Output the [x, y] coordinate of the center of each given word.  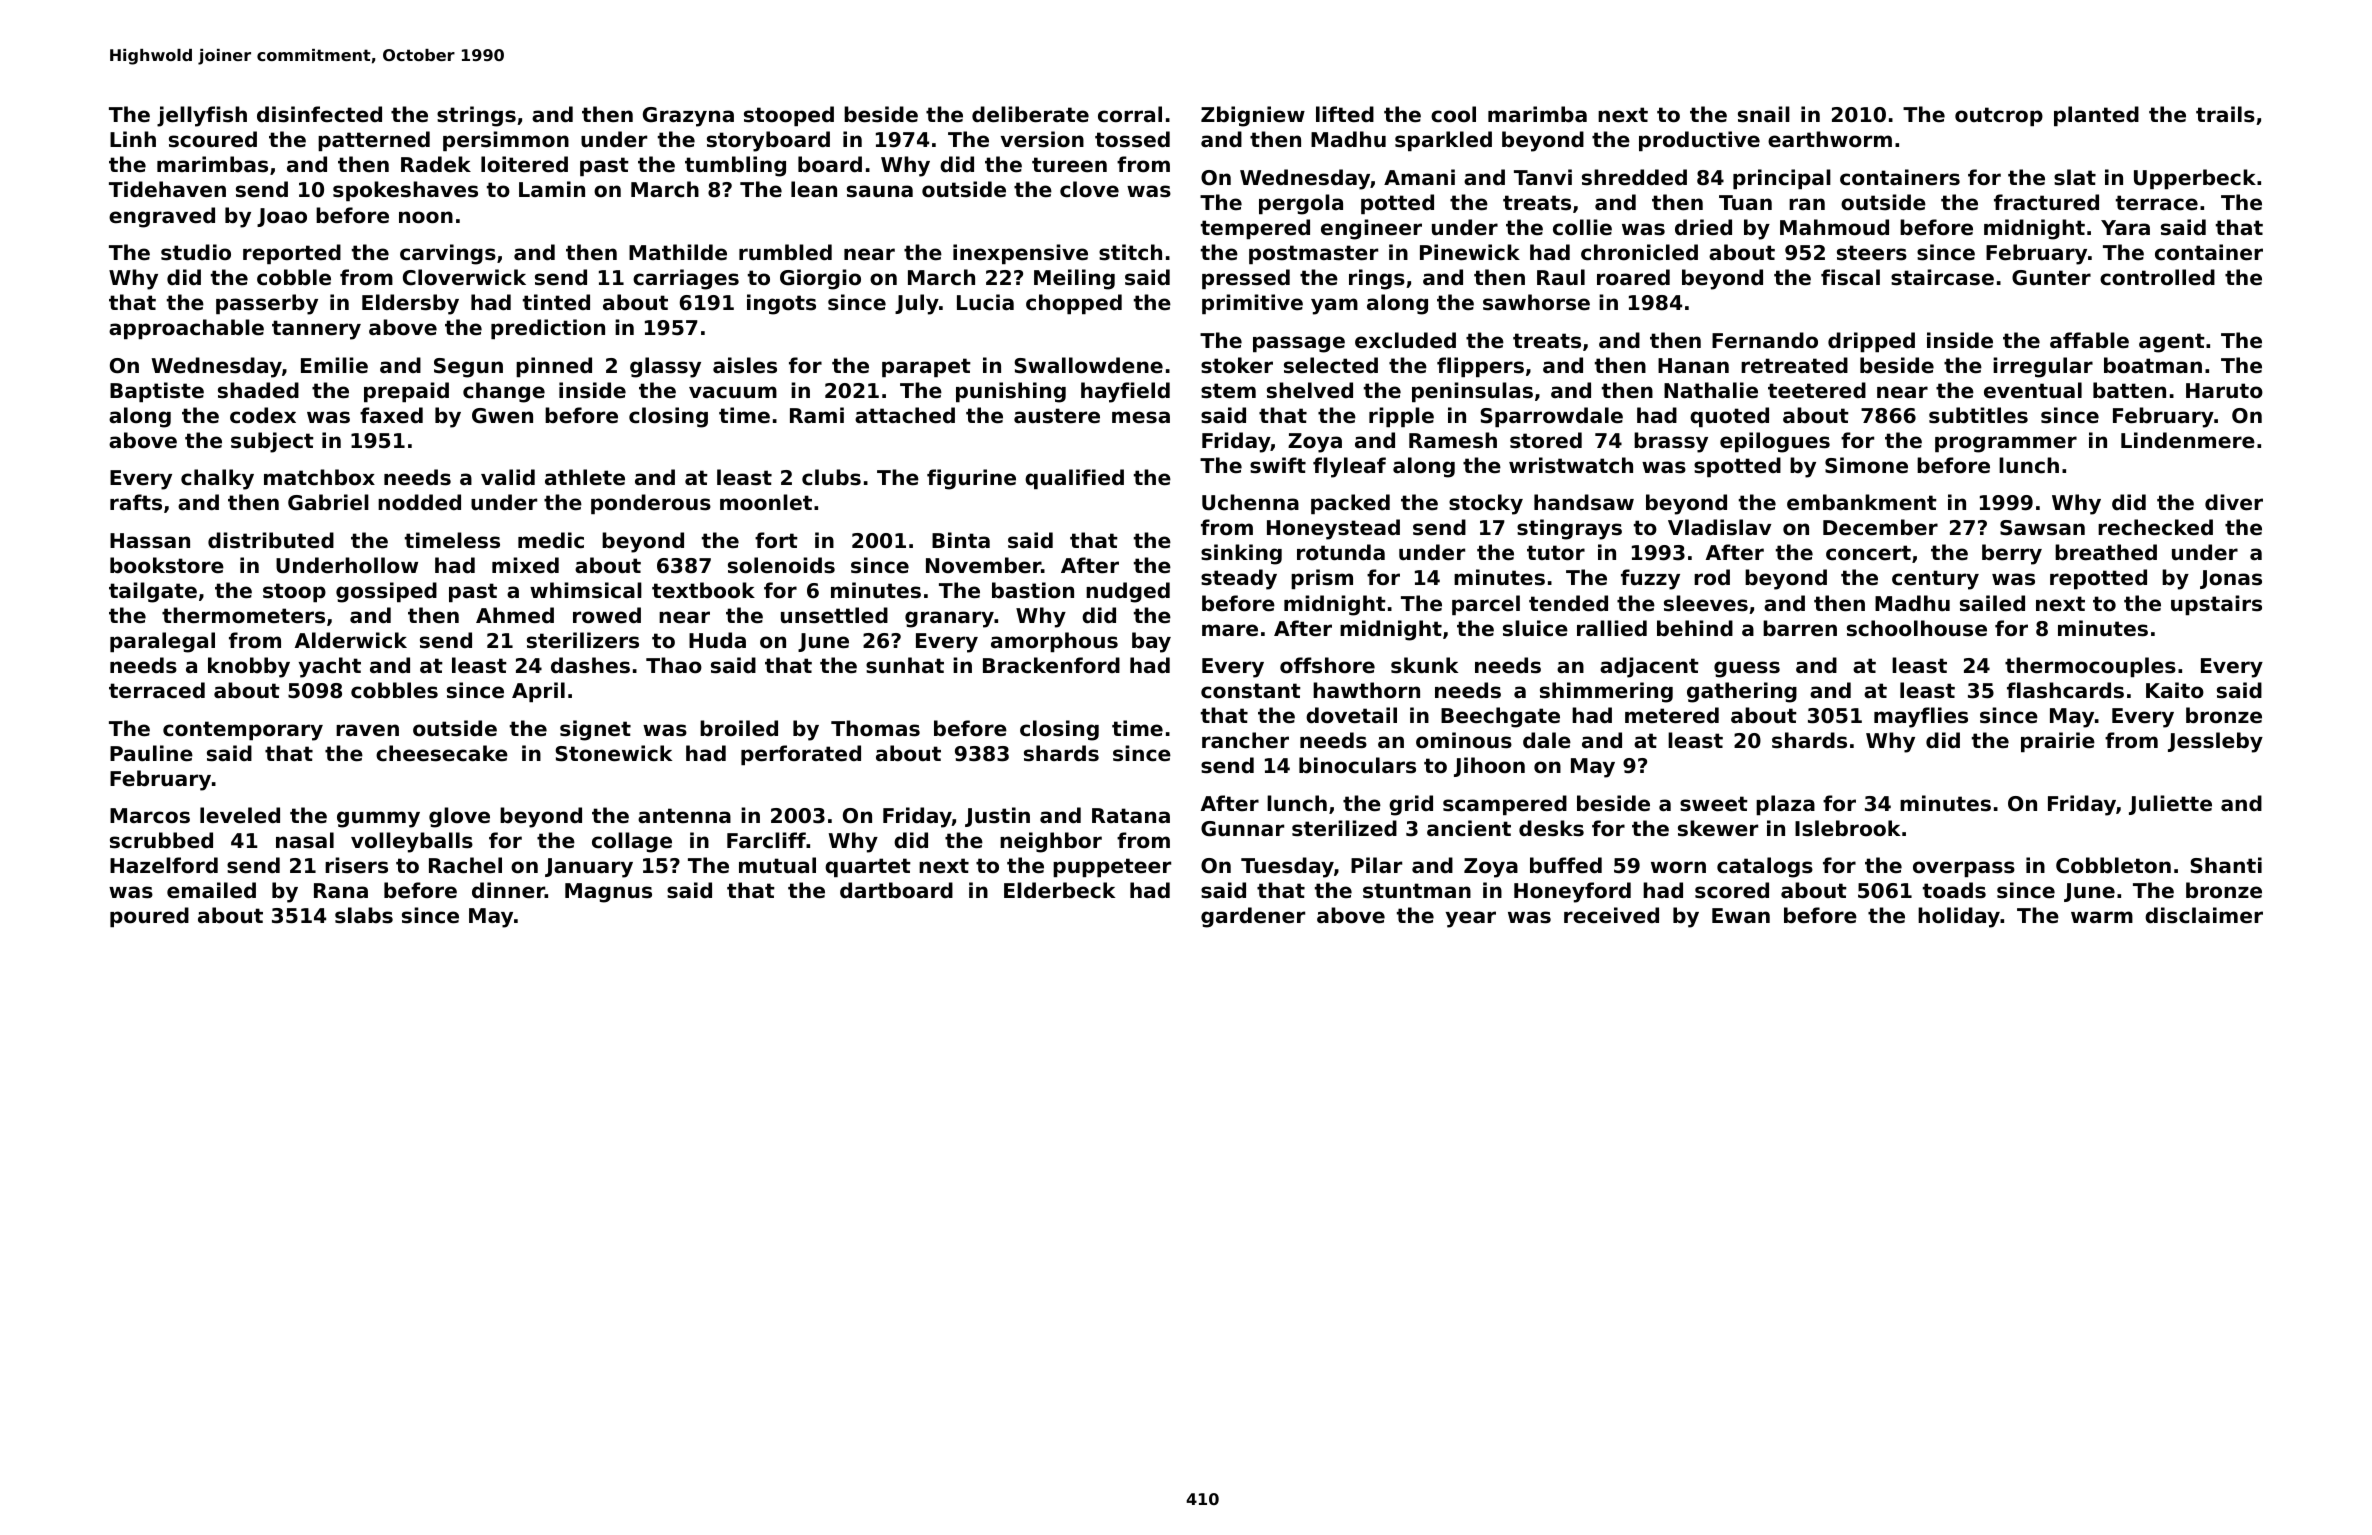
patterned [374, 141]
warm [2102, 917]
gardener [1253, 917]
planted [2096, 116]
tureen [1069, 165]
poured [149, 917]
